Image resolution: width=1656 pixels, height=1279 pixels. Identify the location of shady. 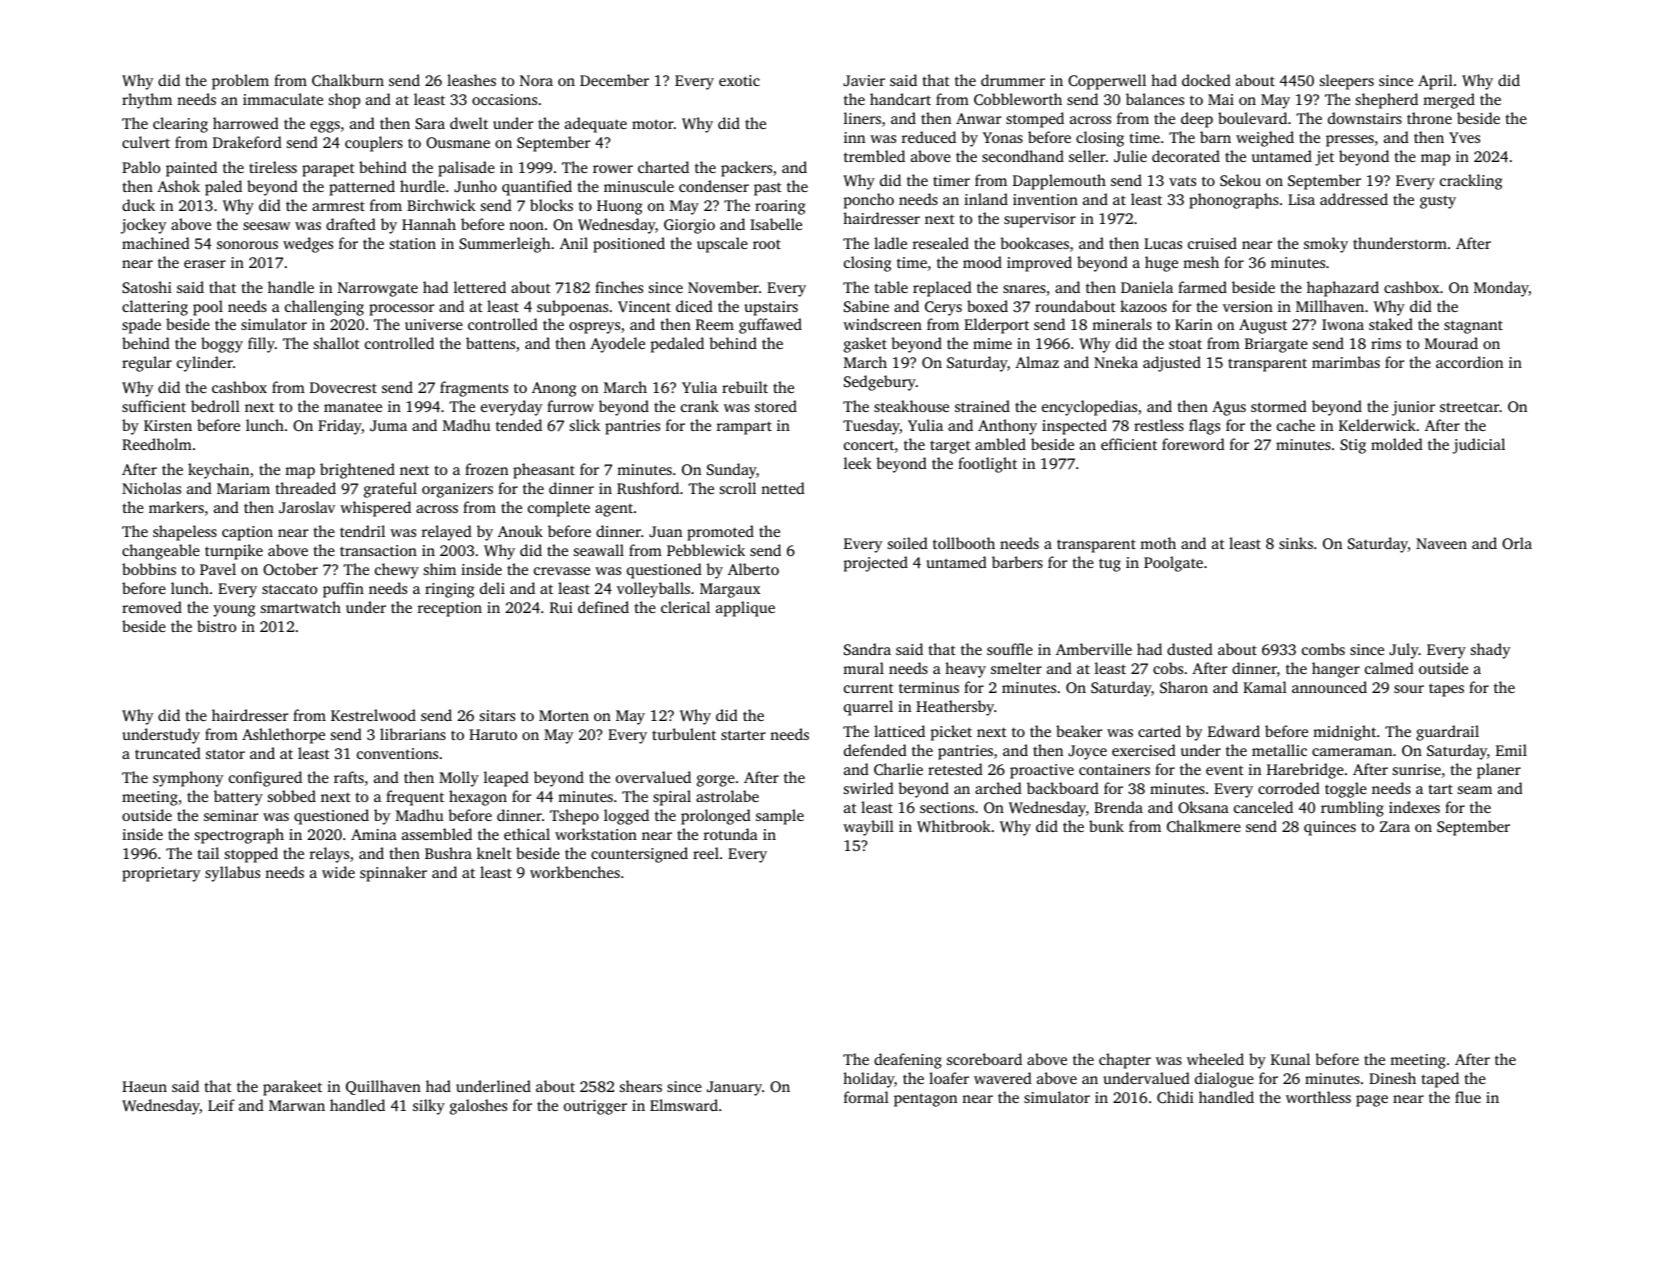
(1490, 651).
